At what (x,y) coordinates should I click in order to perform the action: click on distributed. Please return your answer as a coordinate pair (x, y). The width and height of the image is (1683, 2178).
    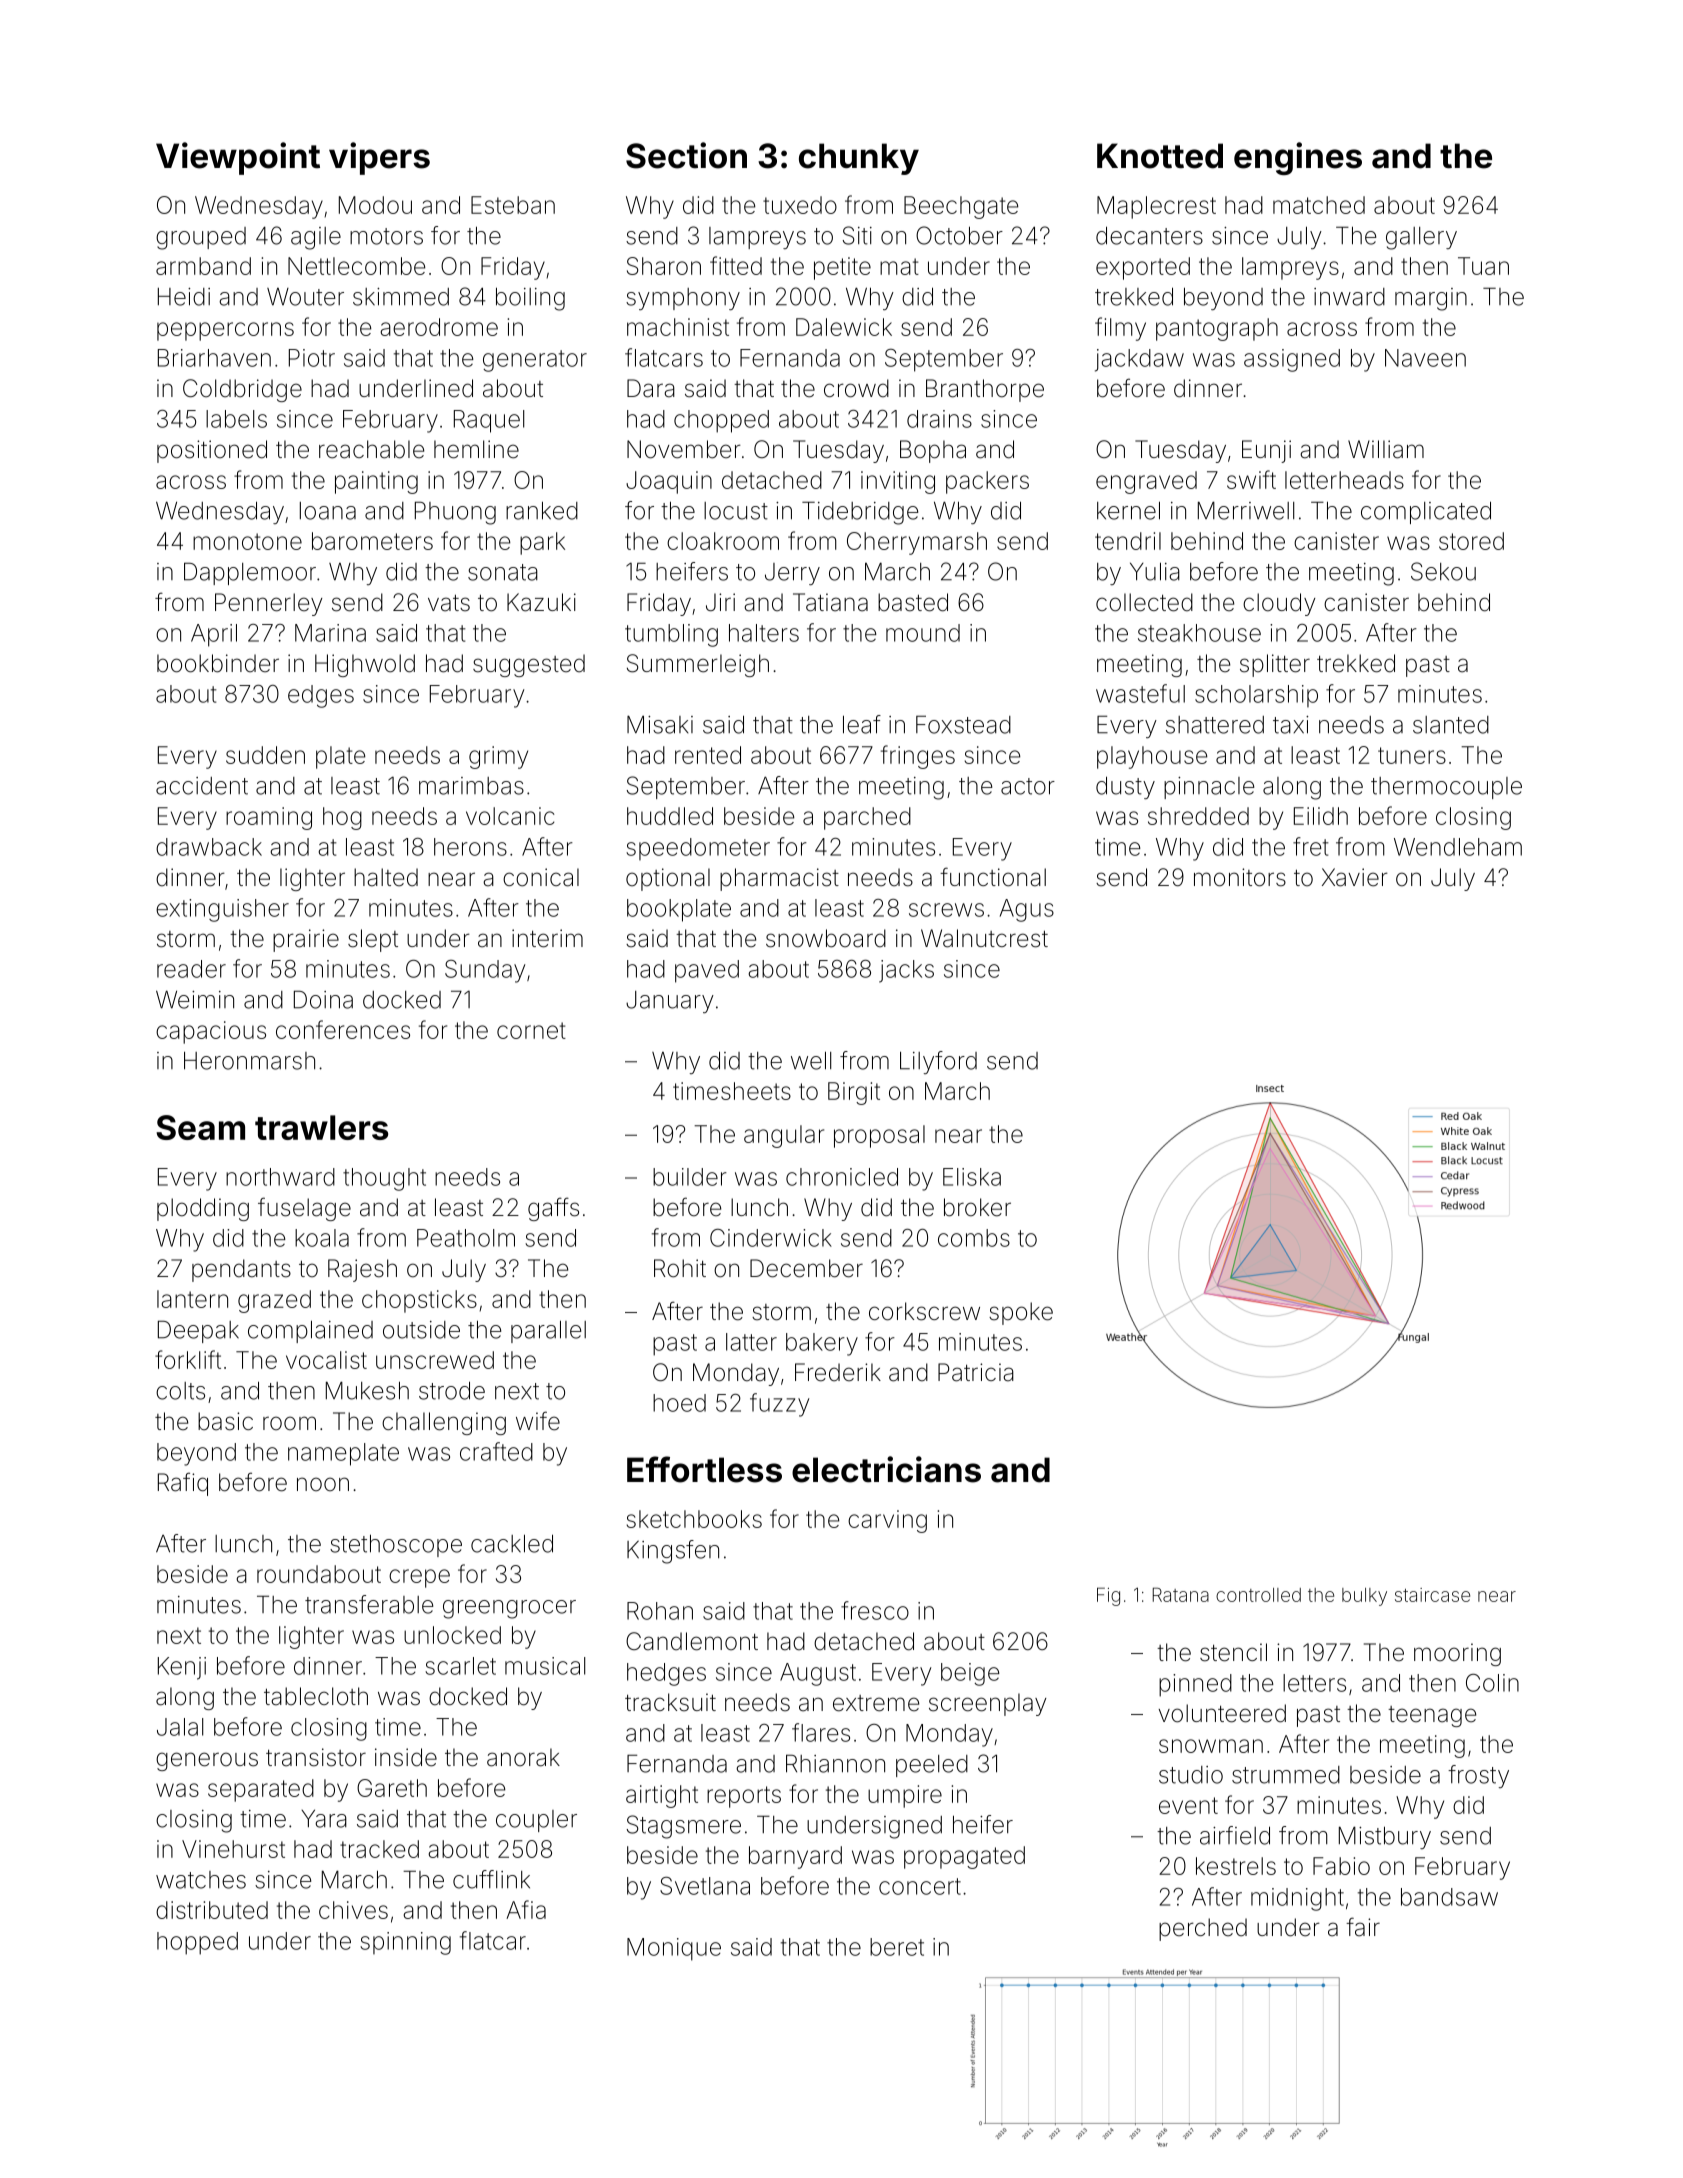
    Looking at the image, I should click on (212, 1910).
